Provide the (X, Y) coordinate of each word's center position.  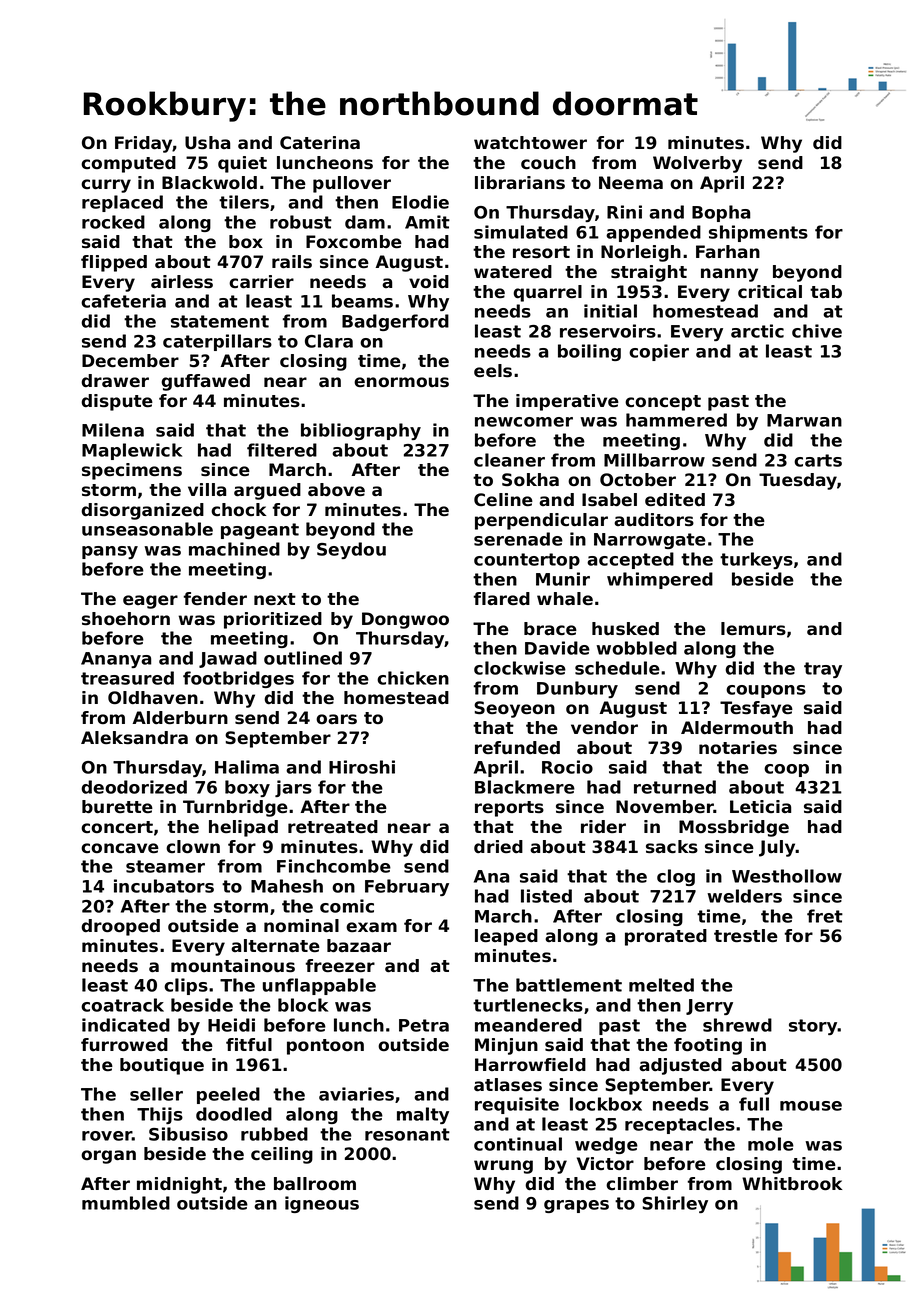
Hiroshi (362, 767)
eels (493, 371)
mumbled (126, 1203)
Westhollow (787, 876)
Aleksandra (134, 738)
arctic (757, 331)
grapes (576, 1206)
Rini (624, 212)
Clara (329, 341)
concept (663, 403)
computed (128, 164)
